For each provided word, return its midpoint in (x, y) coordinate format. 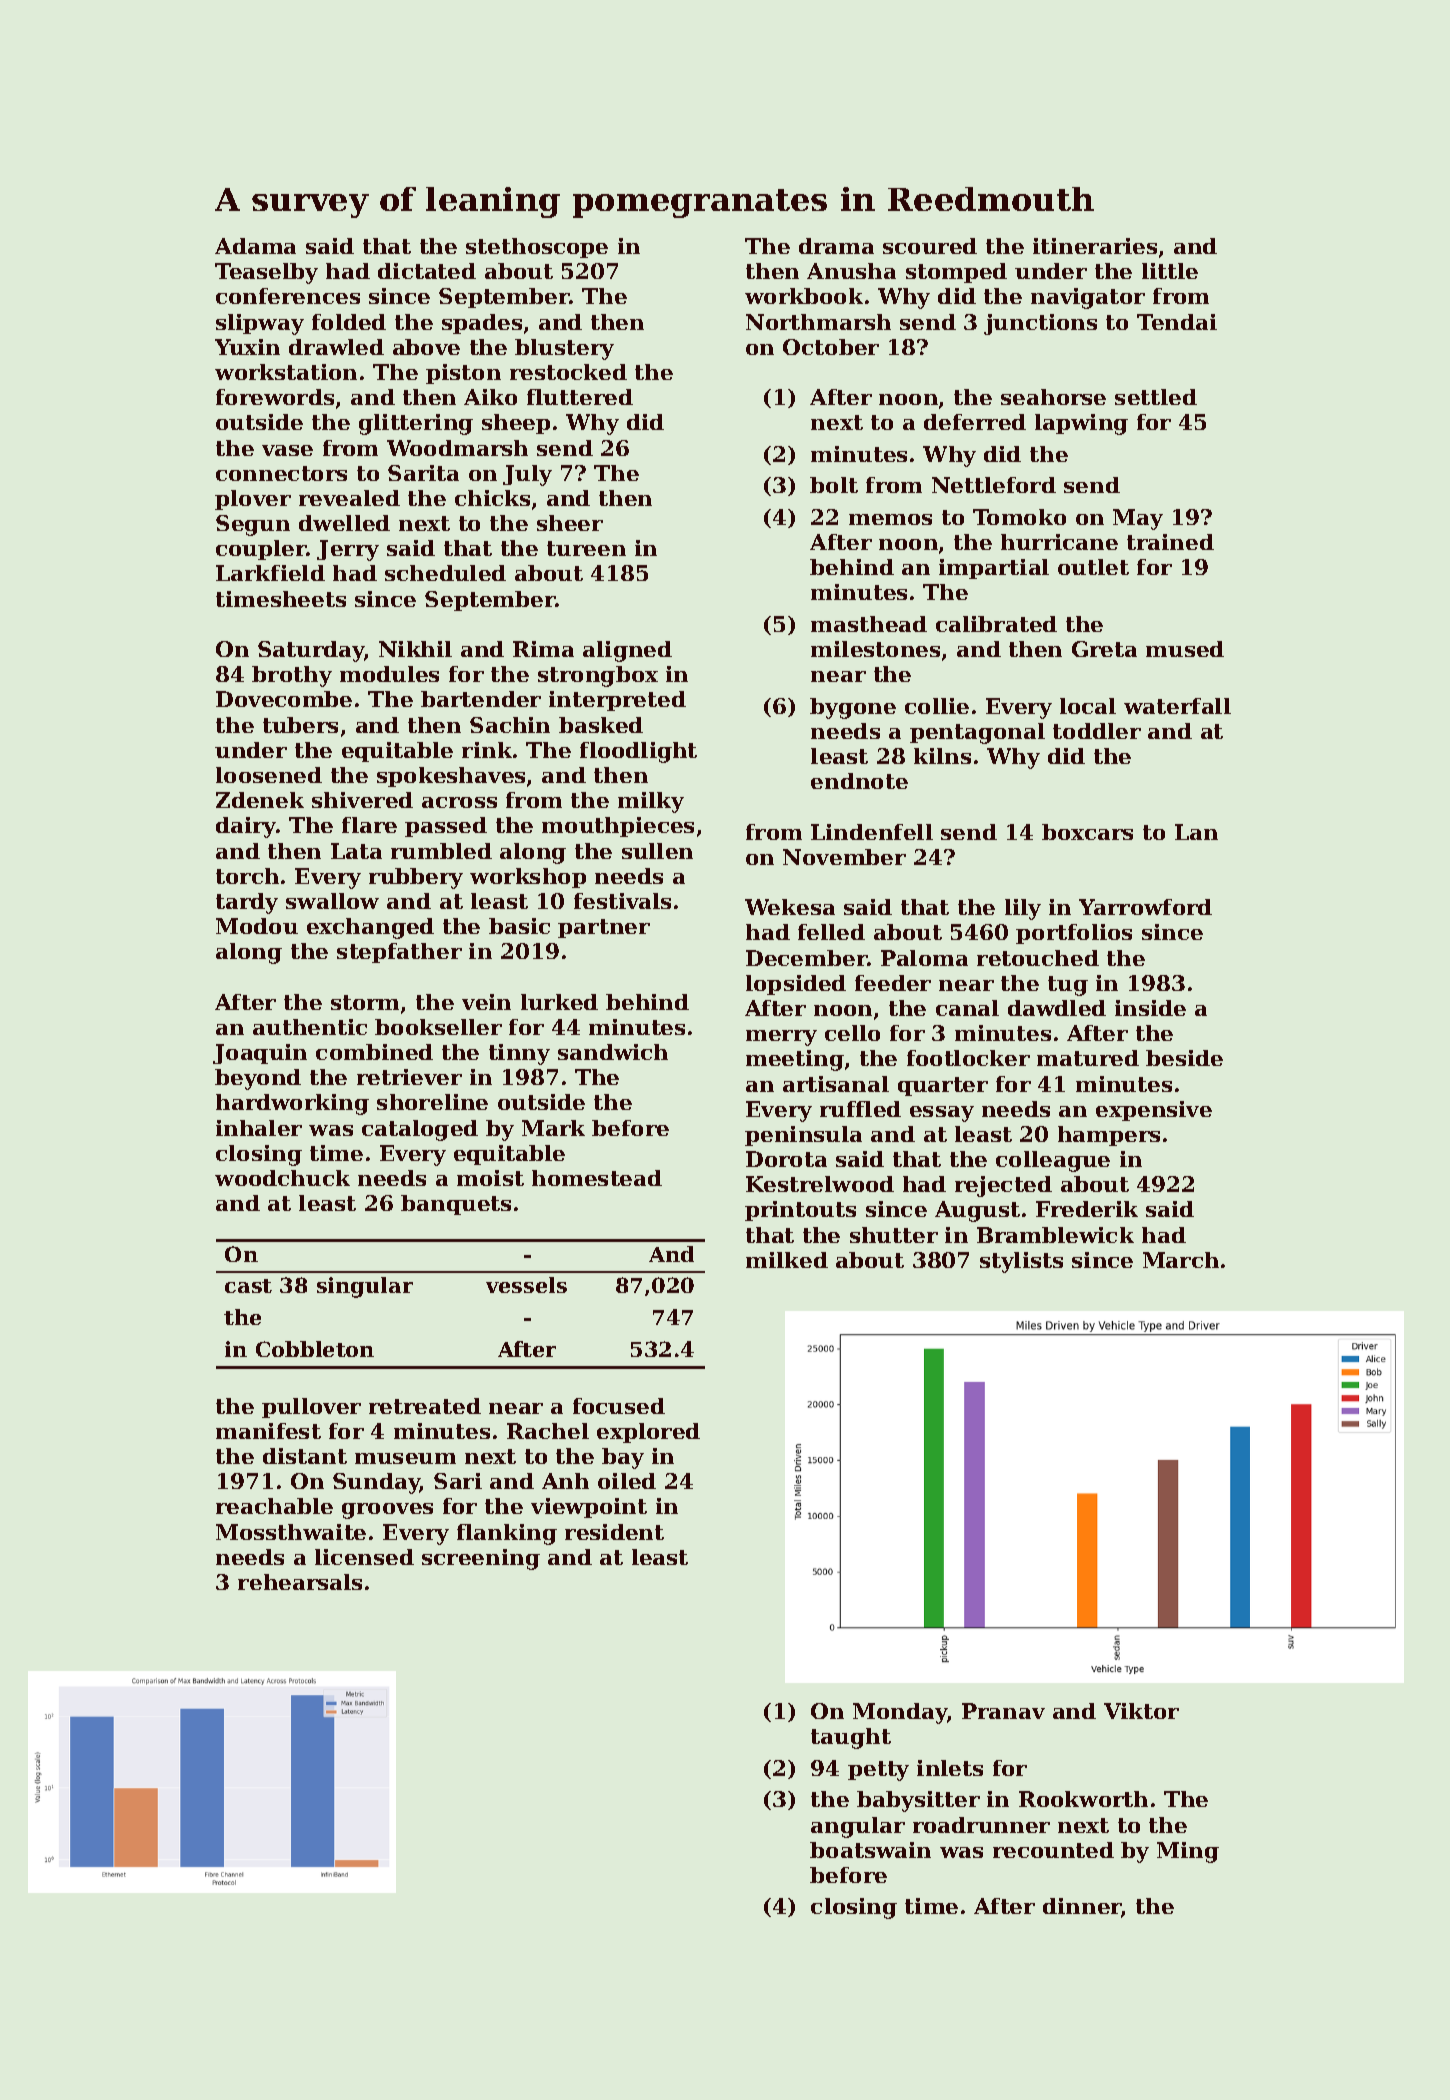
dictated (427, 271)
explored (648, 1433)
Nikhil (415, 649)
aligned (627, 651)
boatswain (870, 1850)
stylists (1021, 1262)
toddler (1097, 731)
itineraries (1095, 246)
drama (836, 246)
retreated (425, 1406)
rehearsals (300, 1582)
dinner (1082, 1908)
